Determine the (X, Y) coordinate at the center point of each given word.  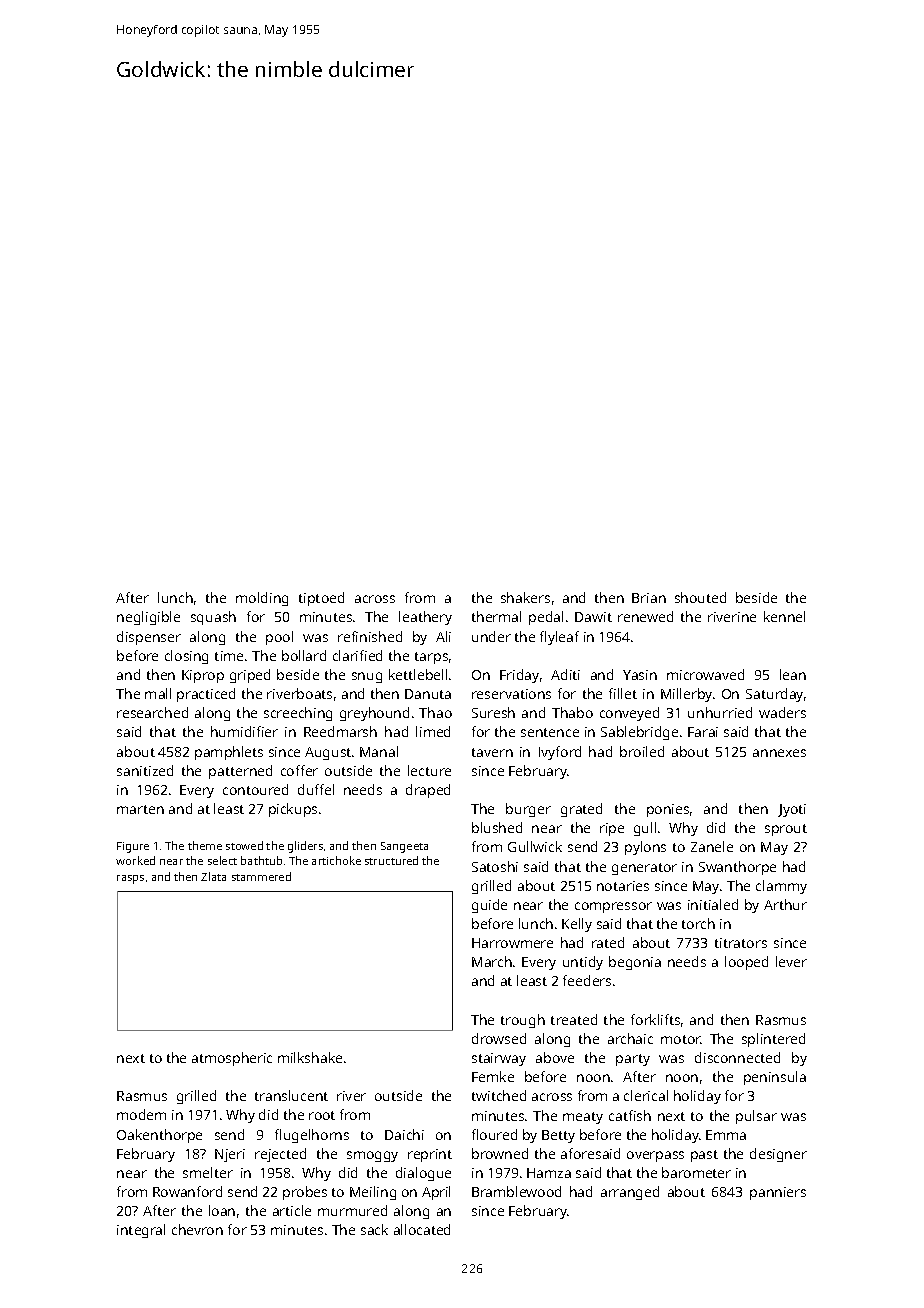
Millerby (686, 695)
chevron (197, 1229)
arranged (630, 1193)
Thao (435, 712)
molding (262, 599)
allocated (422, 1229)
